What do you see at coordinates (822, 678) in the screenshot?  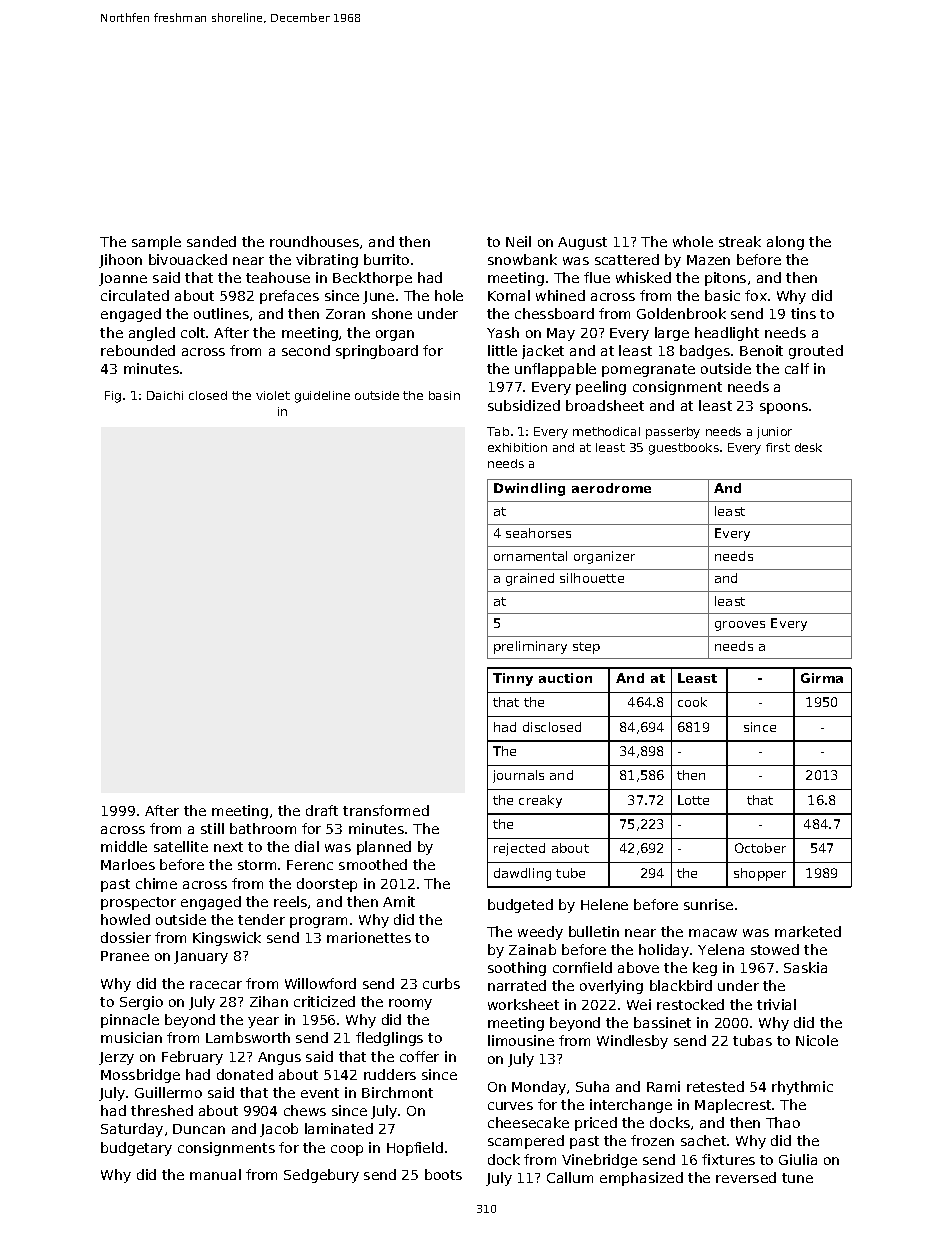 I see `Girma` at bounding box center [822, 678].
